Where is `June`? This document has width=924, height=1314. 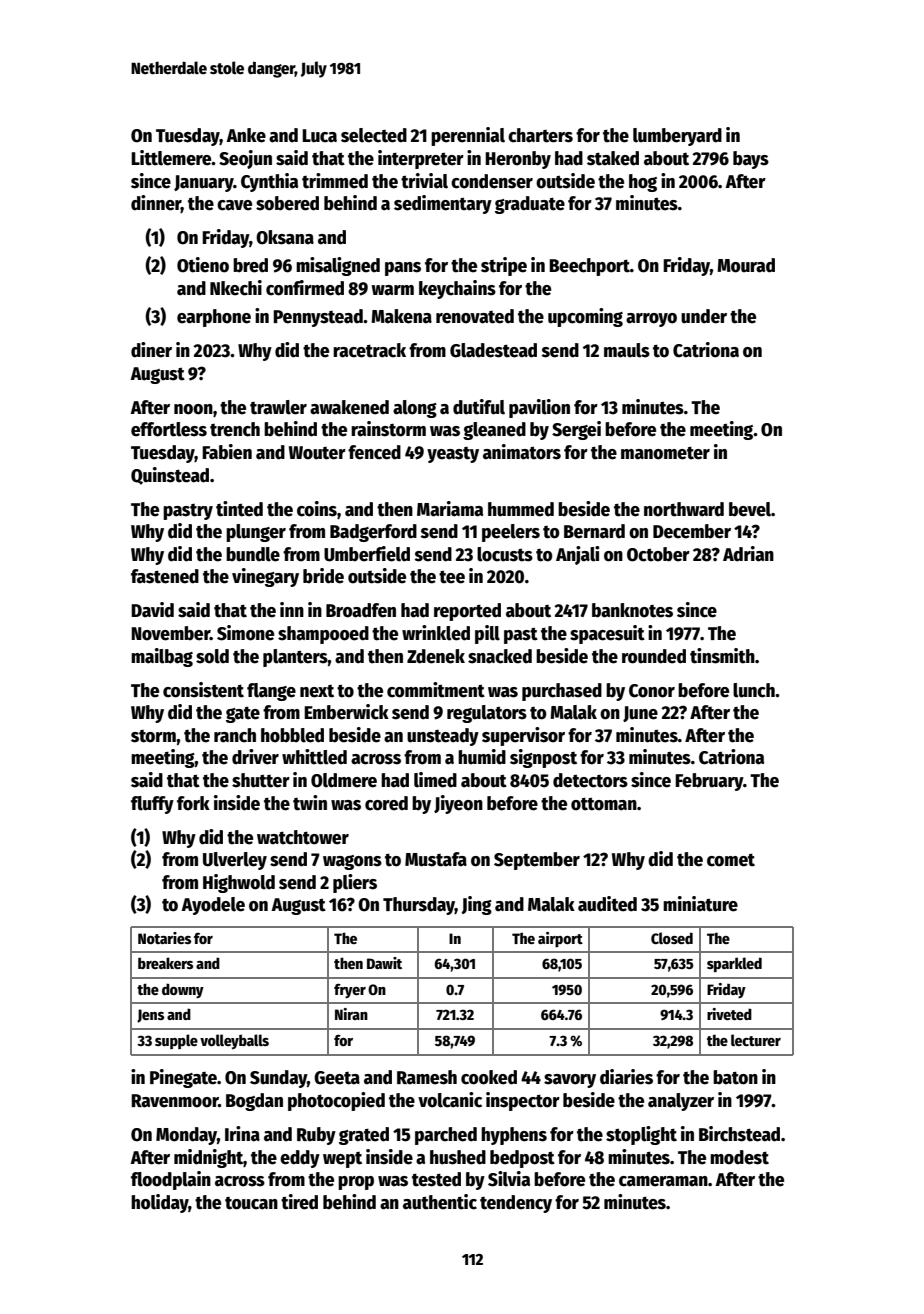
June is located at coordinates (640, 714).
